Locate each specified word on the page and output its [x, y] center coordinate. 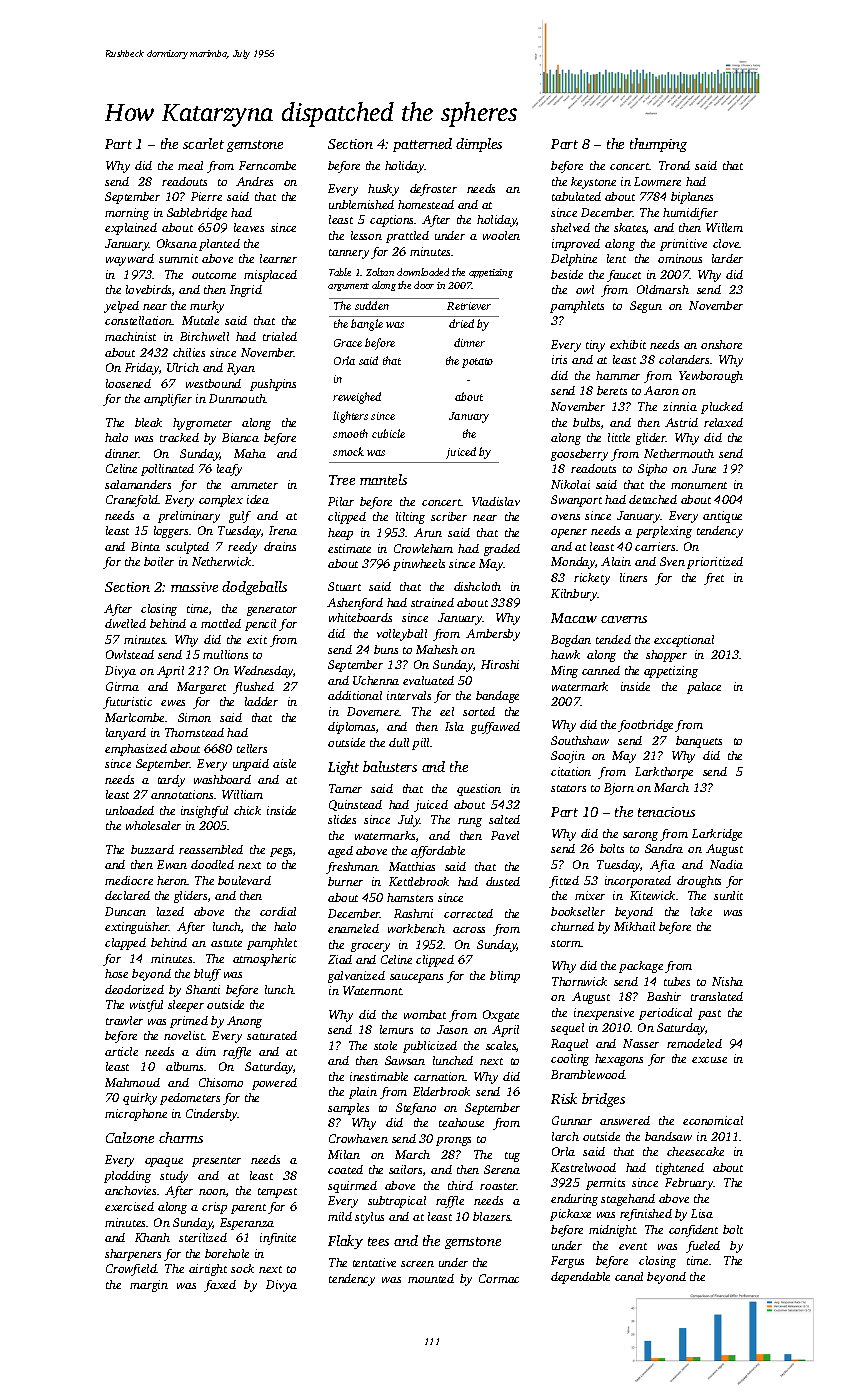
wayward [130, 260]
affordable [438, 852]
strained [432, 602]
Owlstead [130, 654]
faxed [220, 1286]
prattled [407, 237]
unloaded [130, 810]
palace [704, 688]
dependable [580, 1278]
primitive [683, 245]
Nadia [726, 864]
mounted [431, 1278]
